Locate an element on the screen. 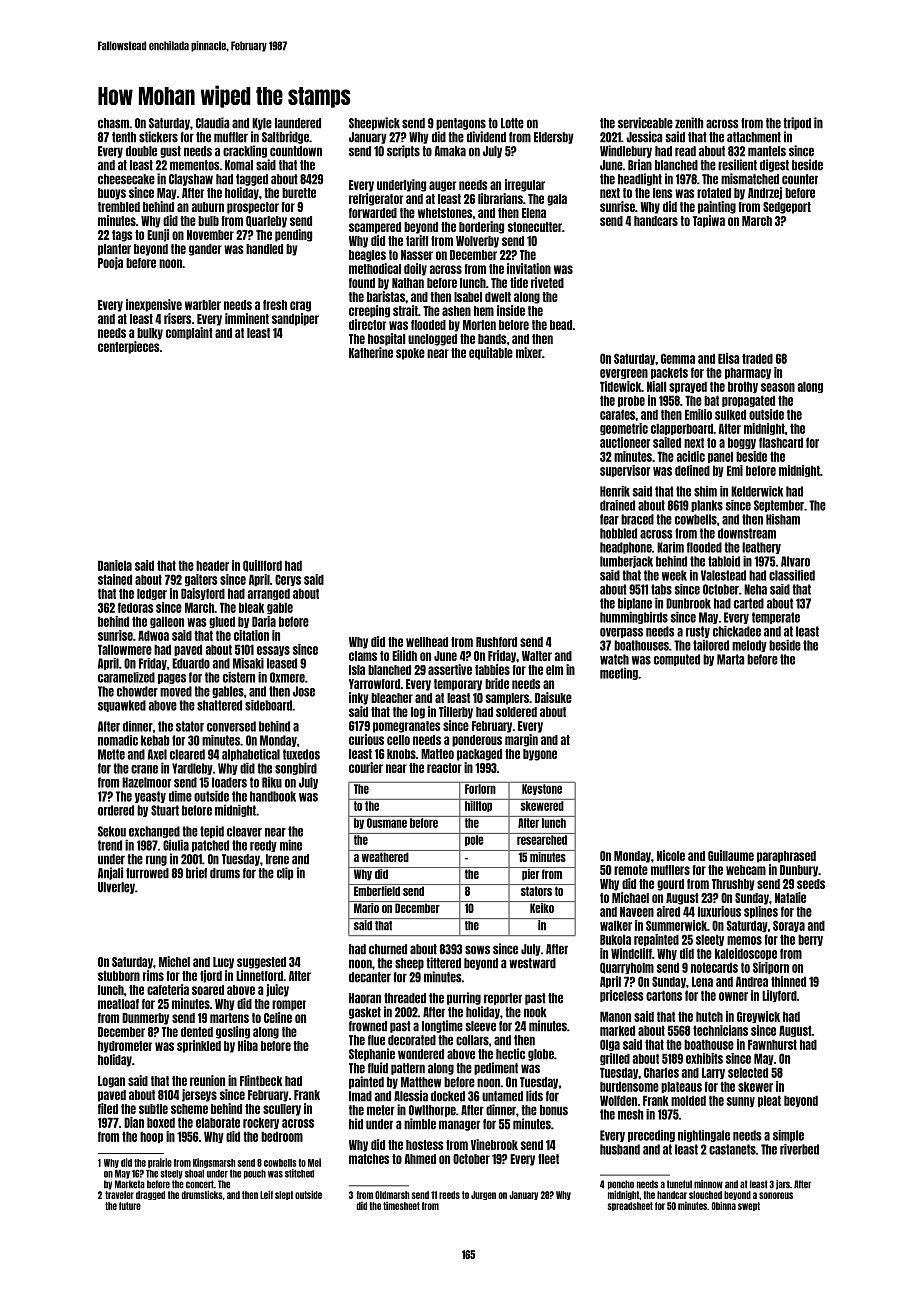 Image resolution: width=924 pixels, height=1308 pixels. spoke is located at coordinates (410, 354).
